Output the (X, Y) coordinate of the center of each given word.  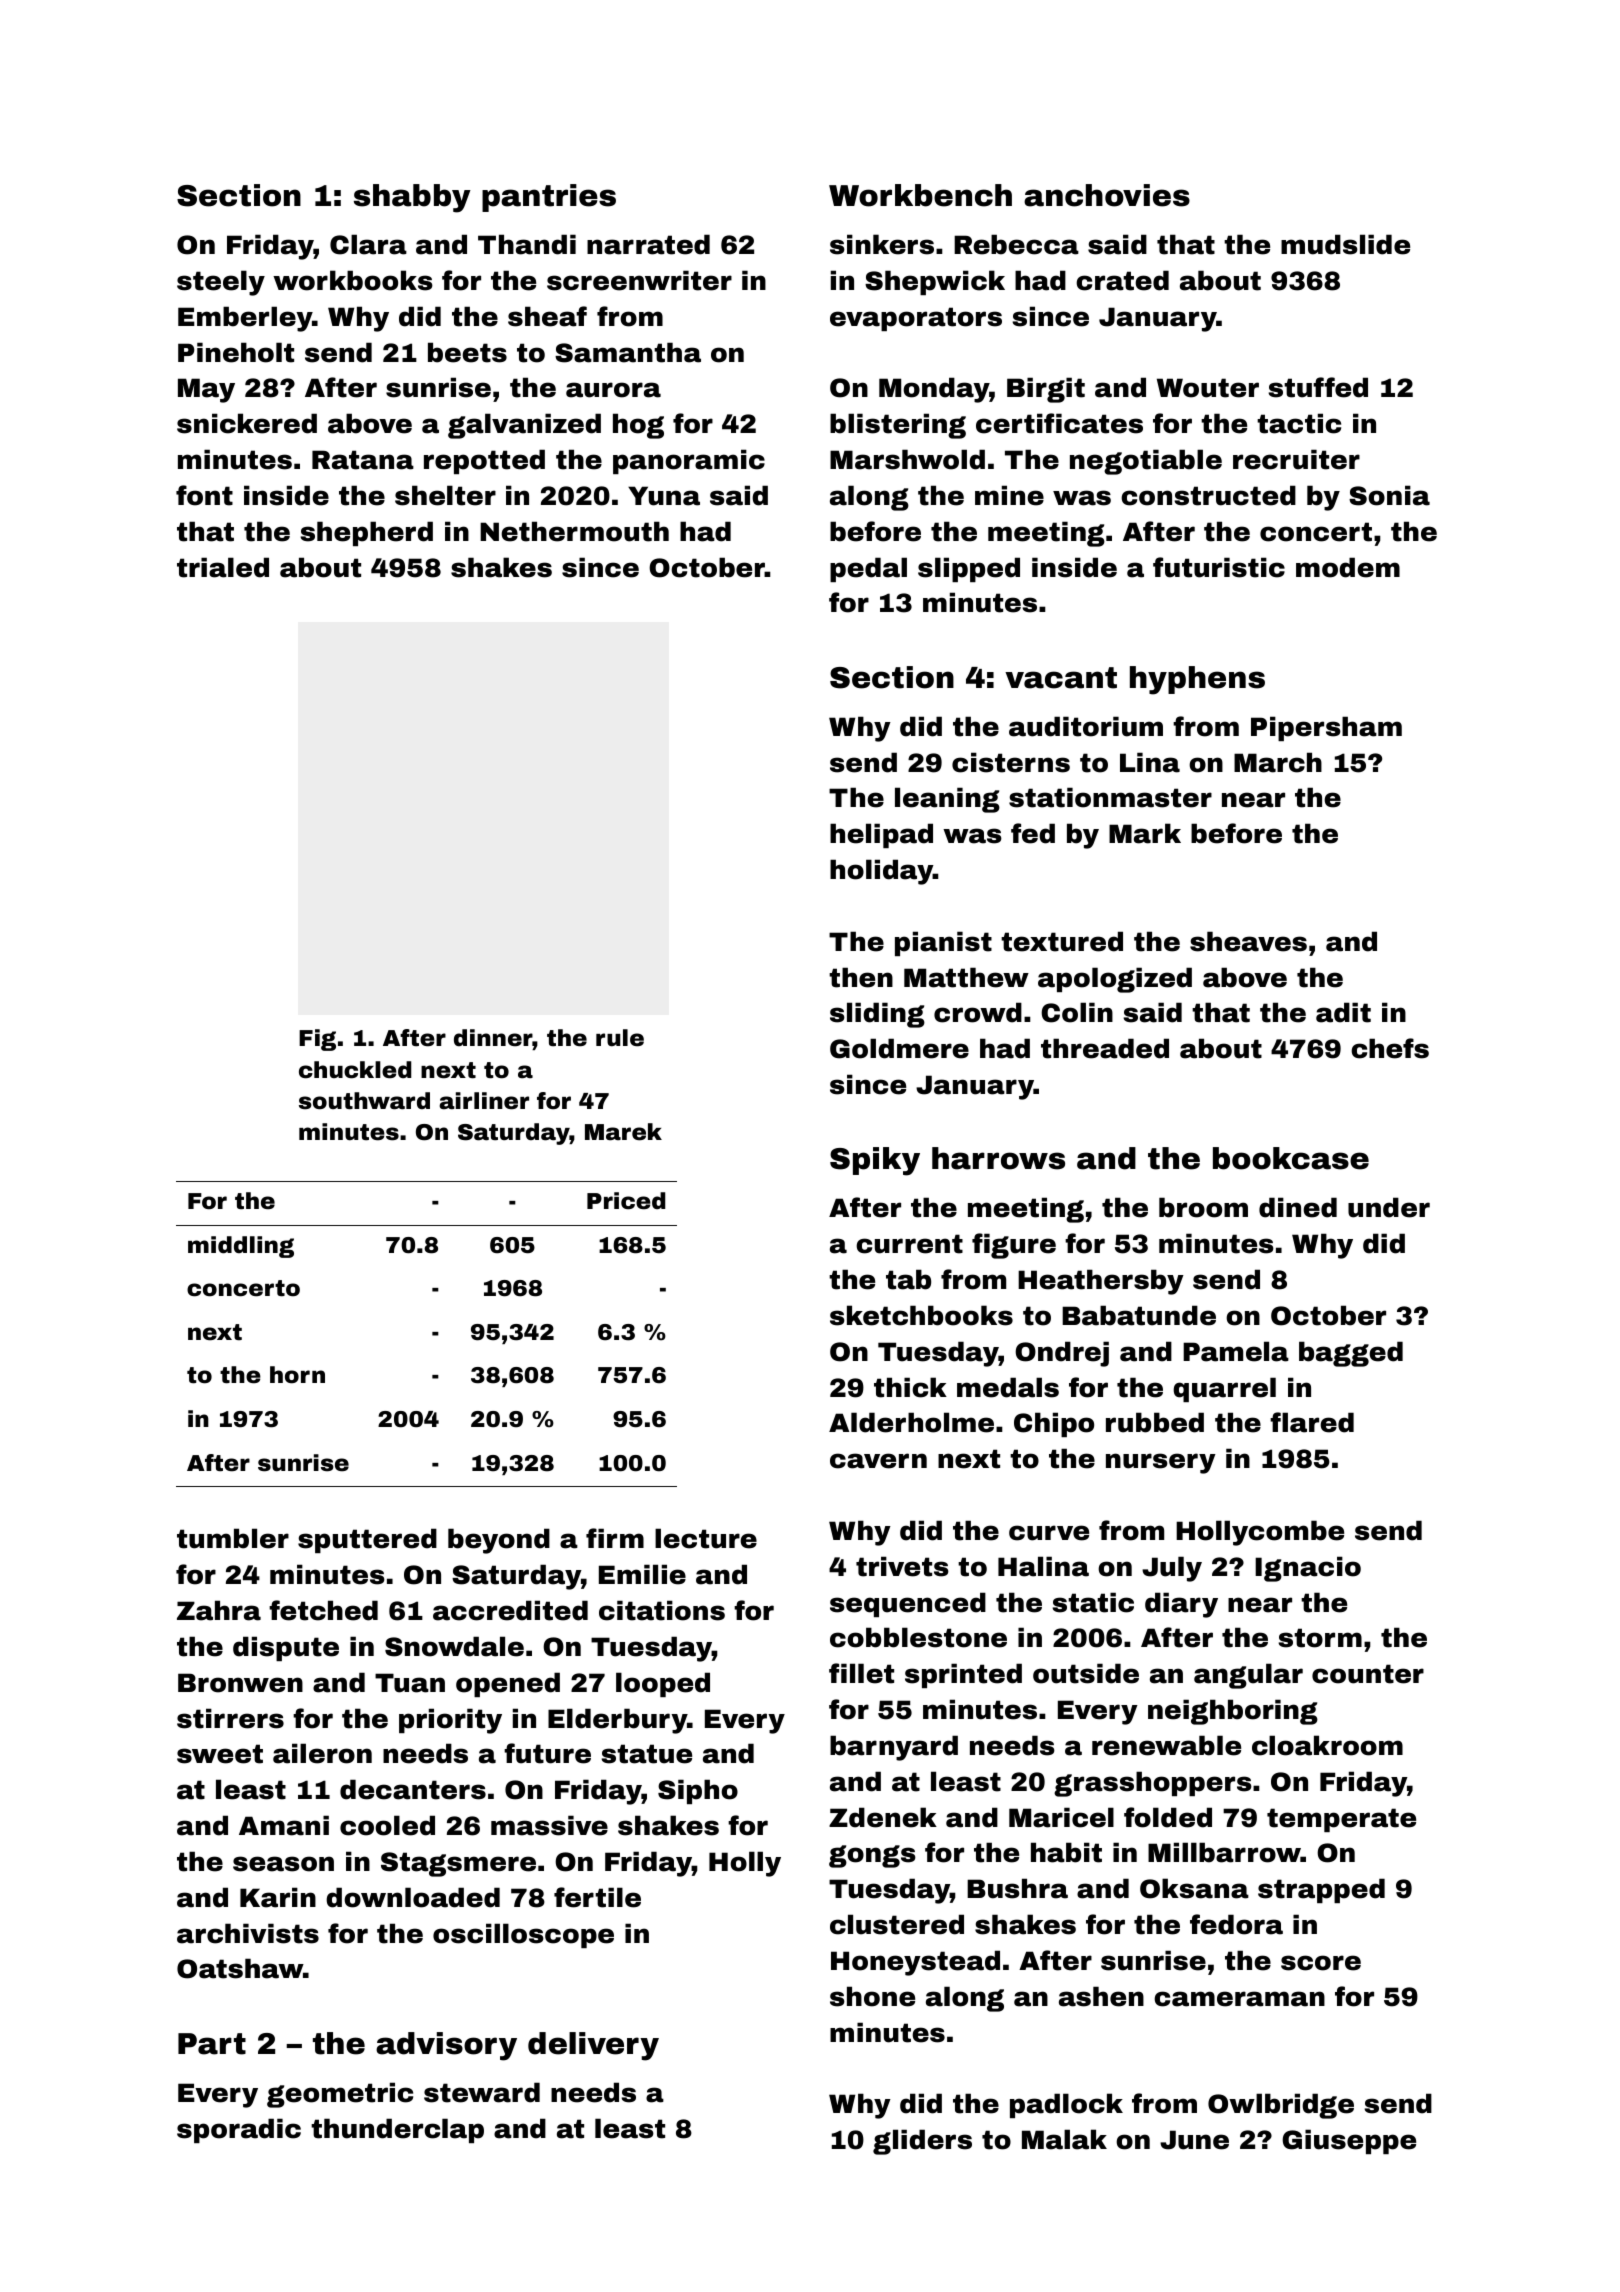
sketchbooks (921, 1315)
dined (1298, 1207)
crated (1122, 280)
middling (241, 1247)
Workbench (920, 195)
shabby (412, 198)
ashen (1101, 1996)
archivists (248, 1933)
